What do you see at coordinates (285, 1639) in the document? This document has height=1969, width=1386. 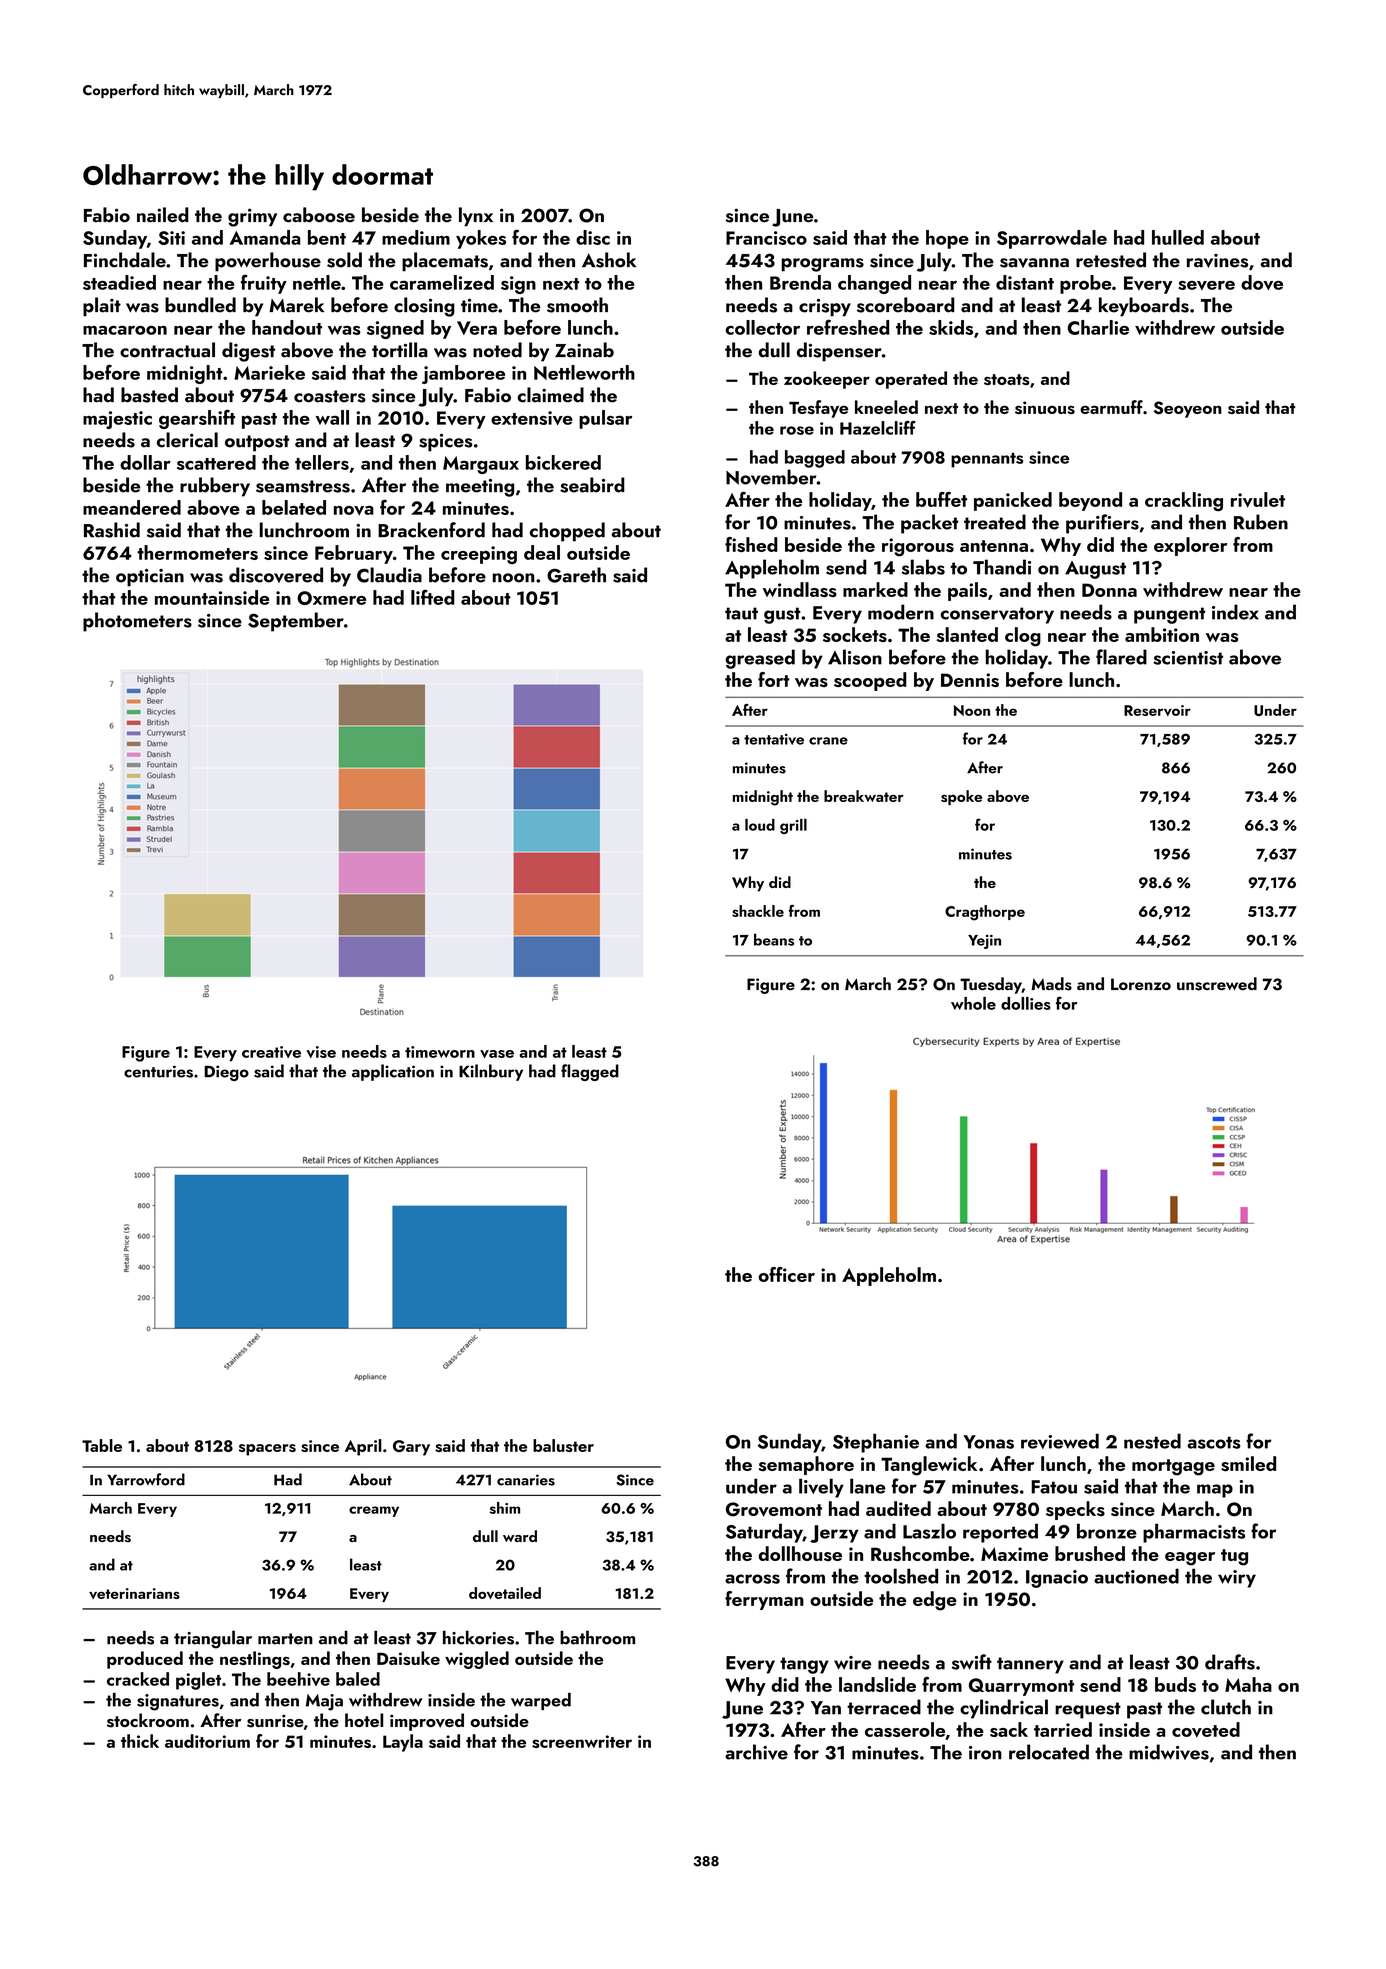 I see `marten` at bounding box center [285, 1639].
